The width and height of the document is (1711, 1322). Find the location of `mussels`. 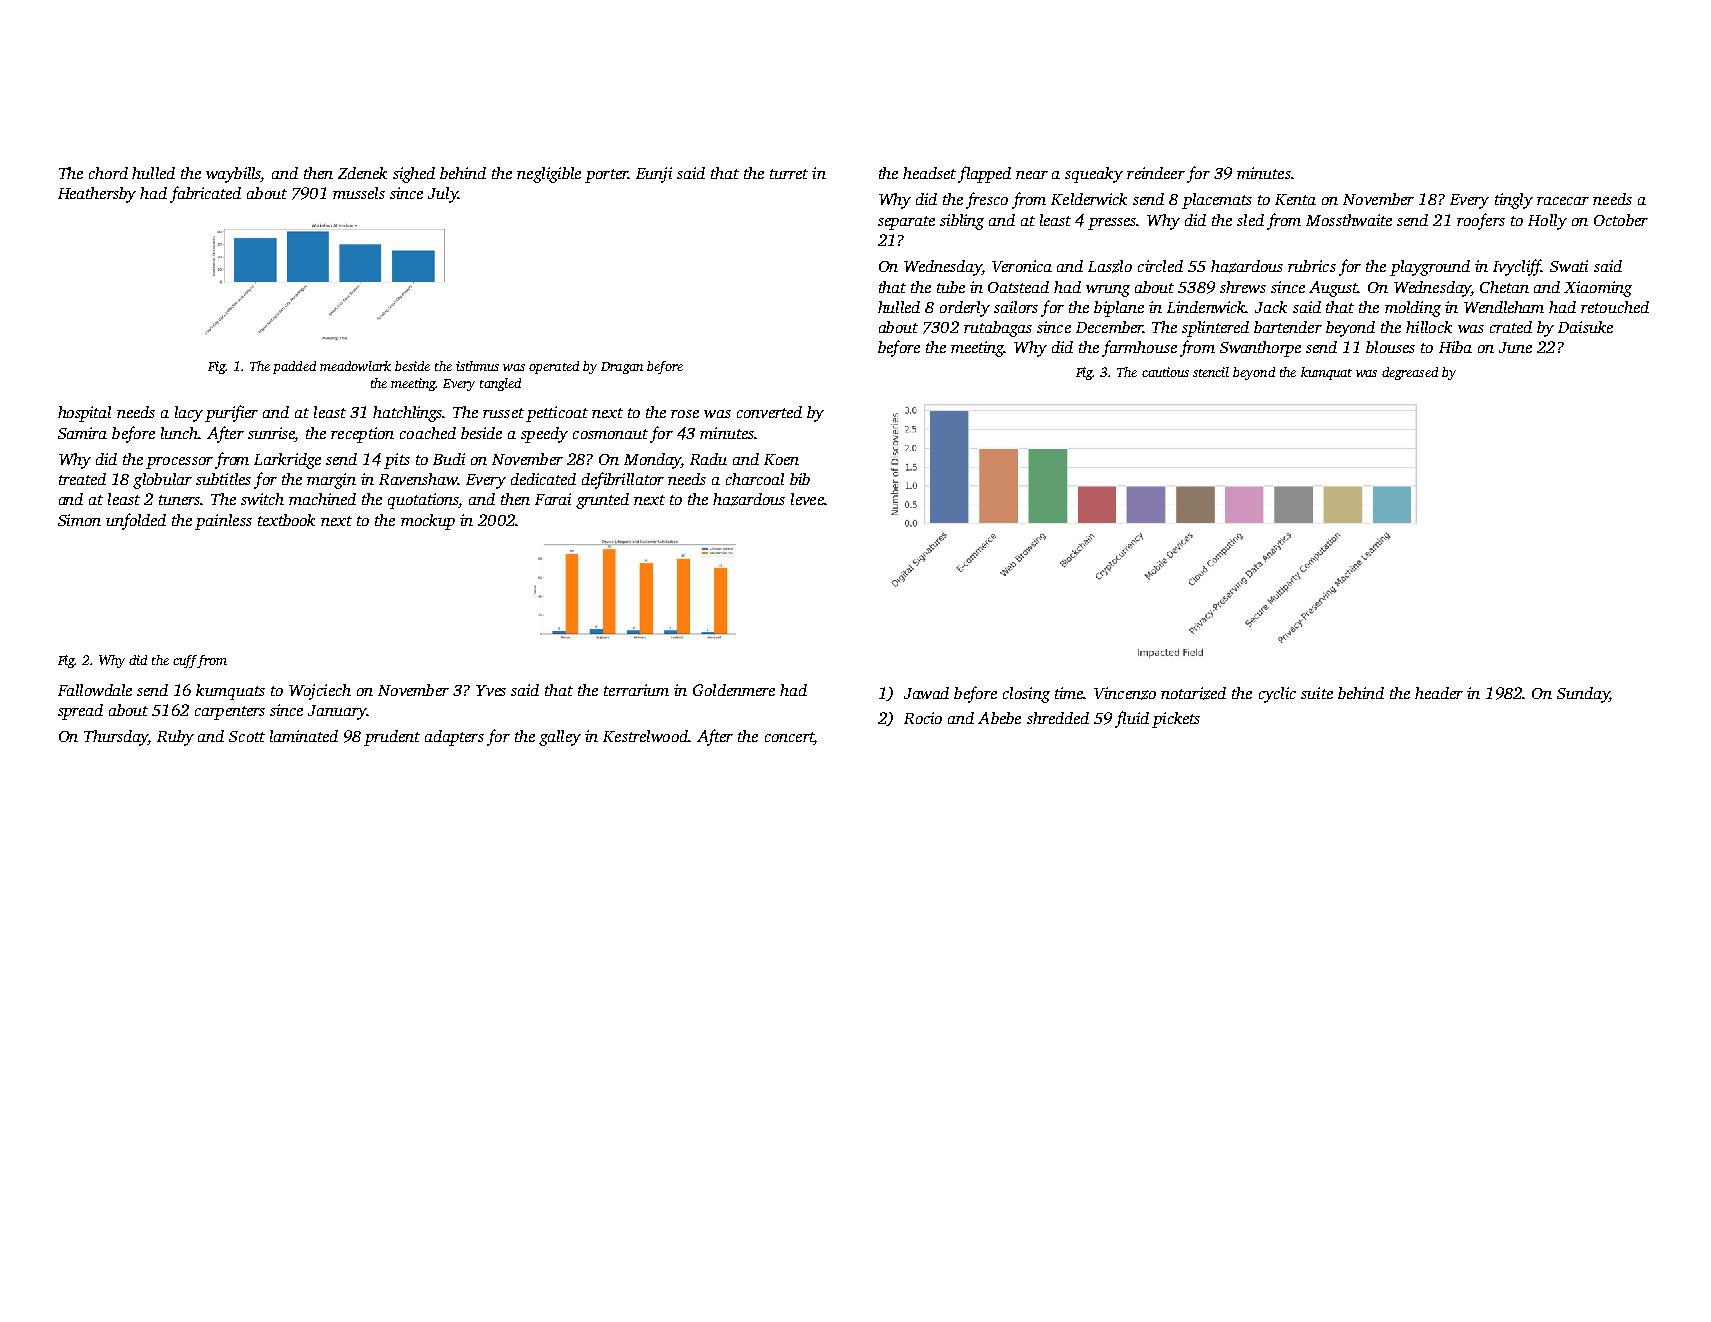

mussels is located at coordinates (359, 193).
